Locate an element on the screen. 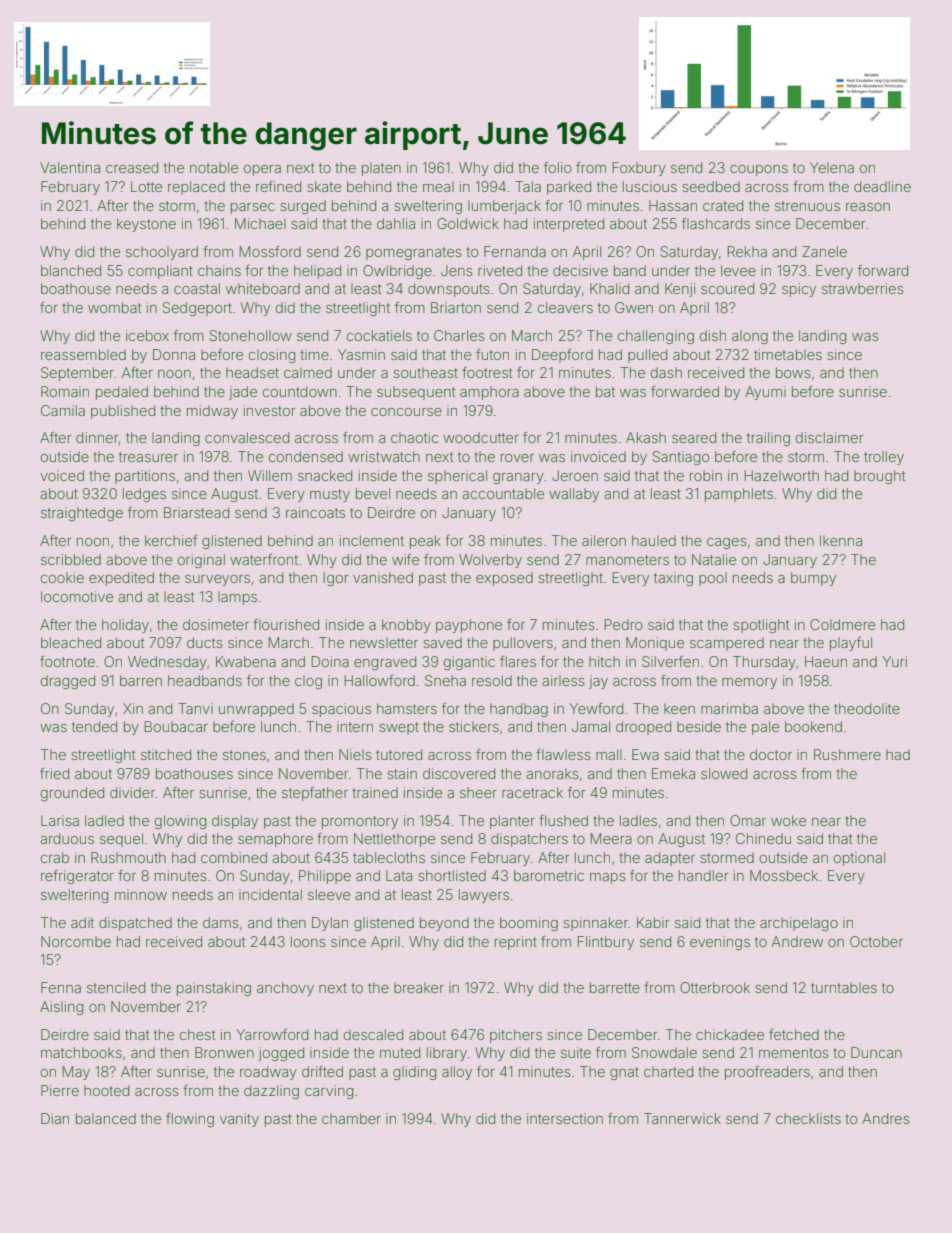 This screenshot has height=1233, width=952. Valentina is located at coordinates (70, 167).
